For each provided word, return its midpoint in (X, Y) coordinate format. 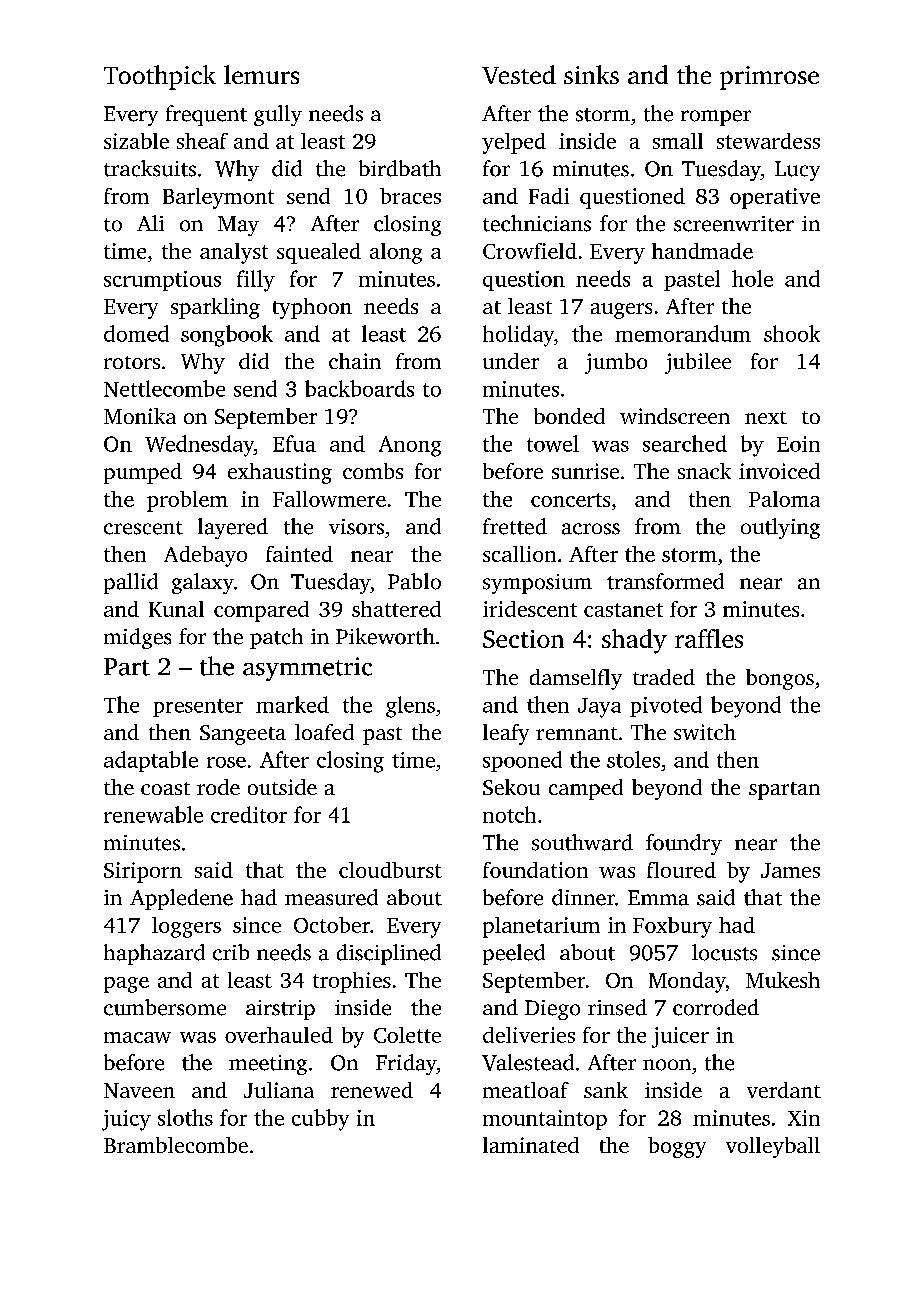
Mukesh (783, 980)
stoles (633, 759)
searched (685, 443)
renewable (153, 814)
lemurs (261, 74)
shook (792, 333)
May (238, 226)
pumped (143, 473)
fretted (515, 526)
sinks (591, 74)
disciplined (389, 954)
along (396, 253)
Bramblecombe (176, 1145)
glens (410, 707)
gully (278, 115)
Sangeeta (243, 735)
